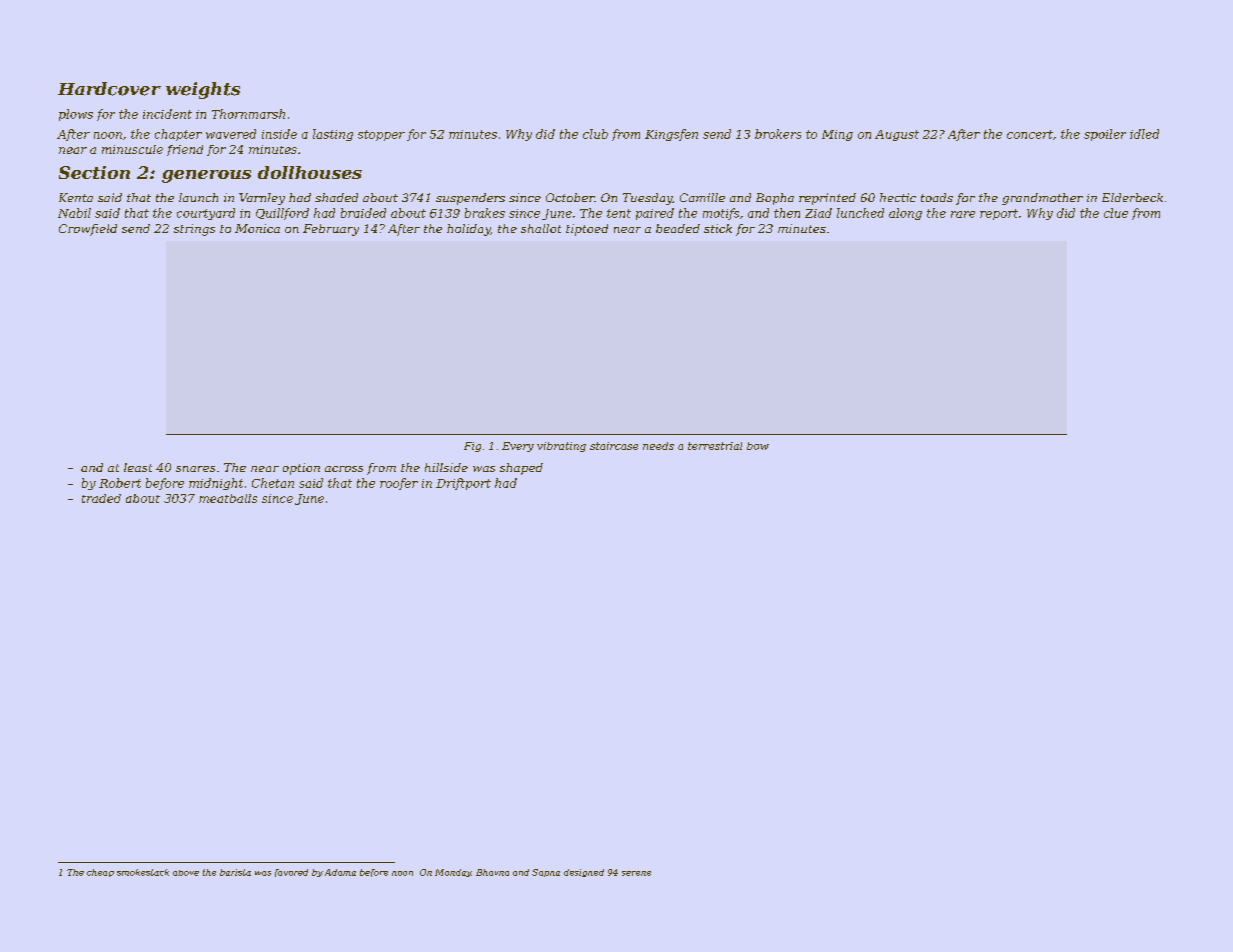  Describe the element at coordinates (228, 498) in the screenshot. I see `meatballs` at that location.
